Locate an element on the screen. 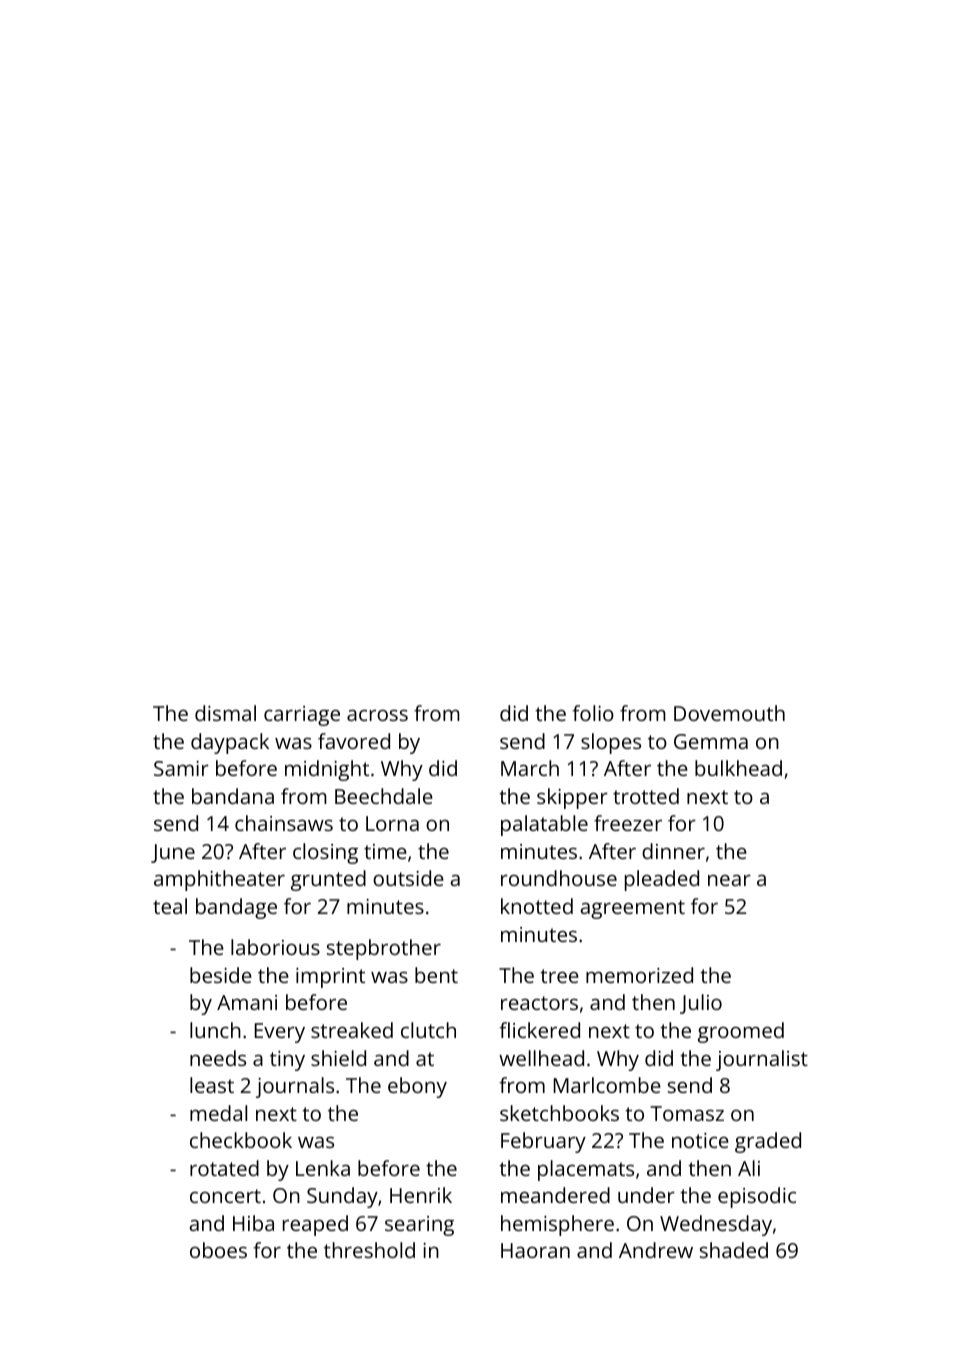  Andrew is located at coordinates (656, 1250).
